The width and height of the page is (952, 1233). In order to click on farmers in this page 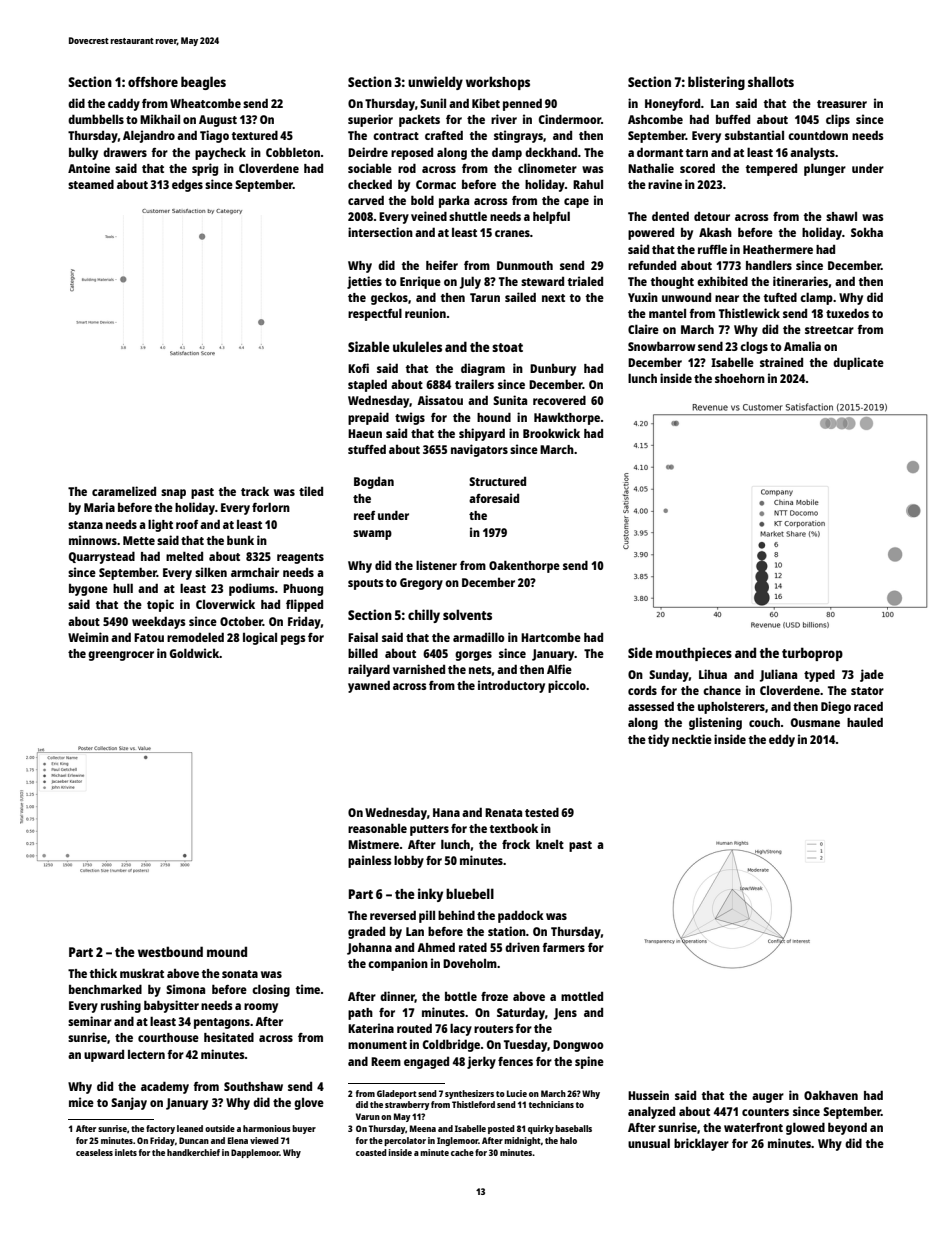, I will do `click(563, 947)`.
